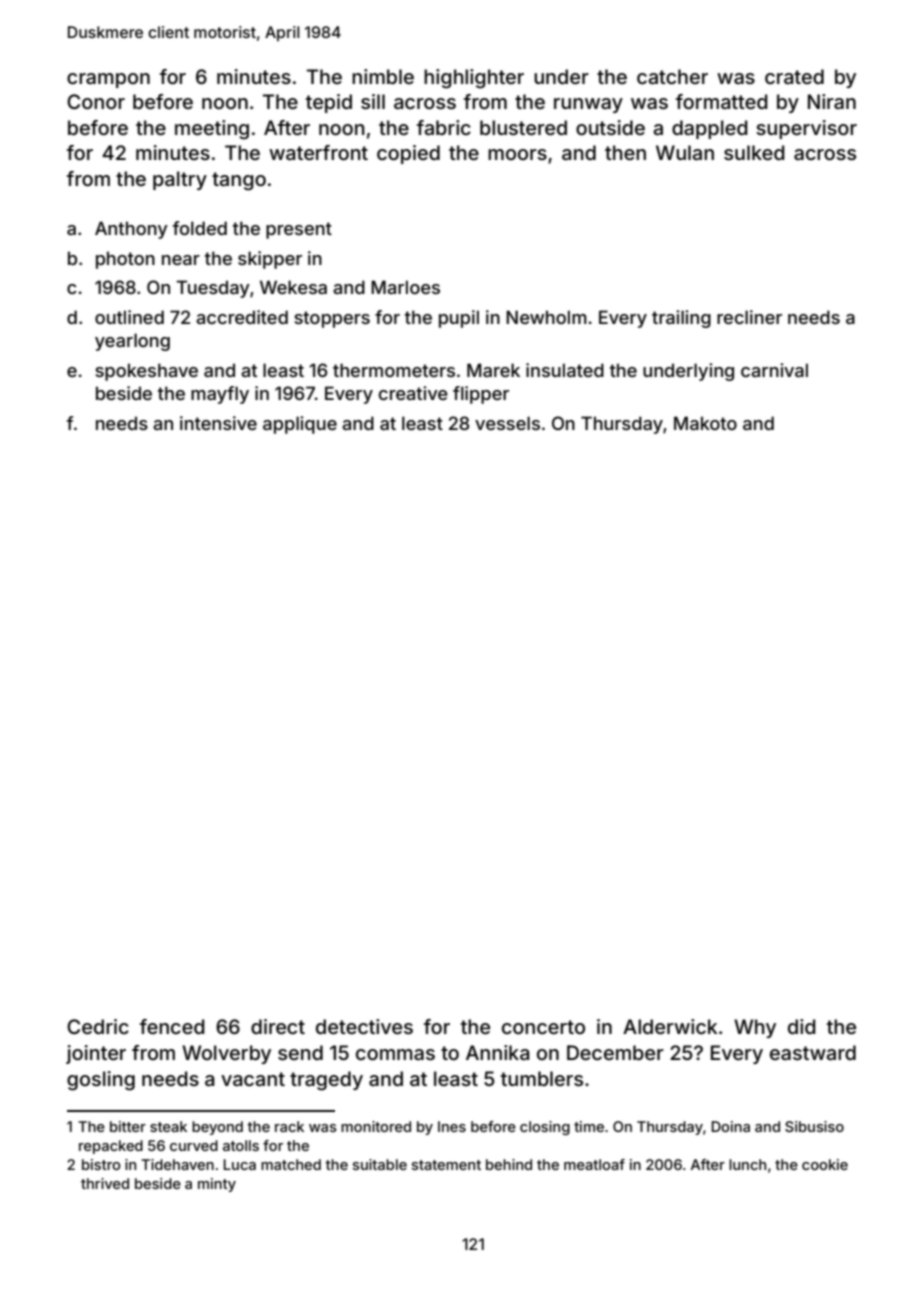 This page has width=924, height=1311. I want to click on statement, so click(446, 1165).
